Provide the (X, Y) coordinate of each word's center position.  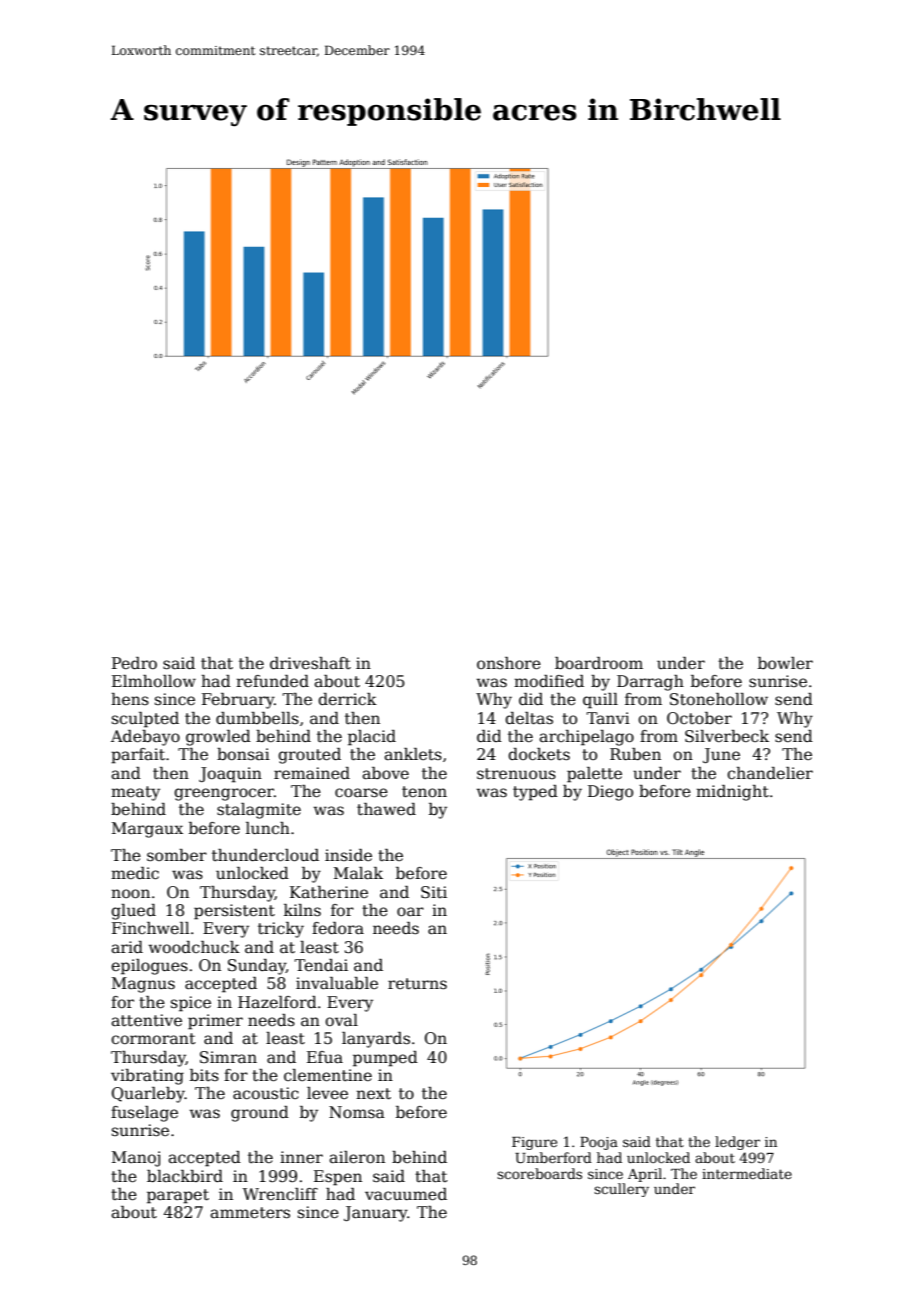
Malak (358, 873)
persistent (234, 912)
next (373, 1094)
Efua (325, 1057)
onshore (509, 663)
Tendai (321, 965)
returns (417, 984)
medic (135, 873)
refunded (272, 681)
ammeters (250, 1213)
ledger (737, 1143)
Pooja (599, 1143)
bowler (785, 663)
